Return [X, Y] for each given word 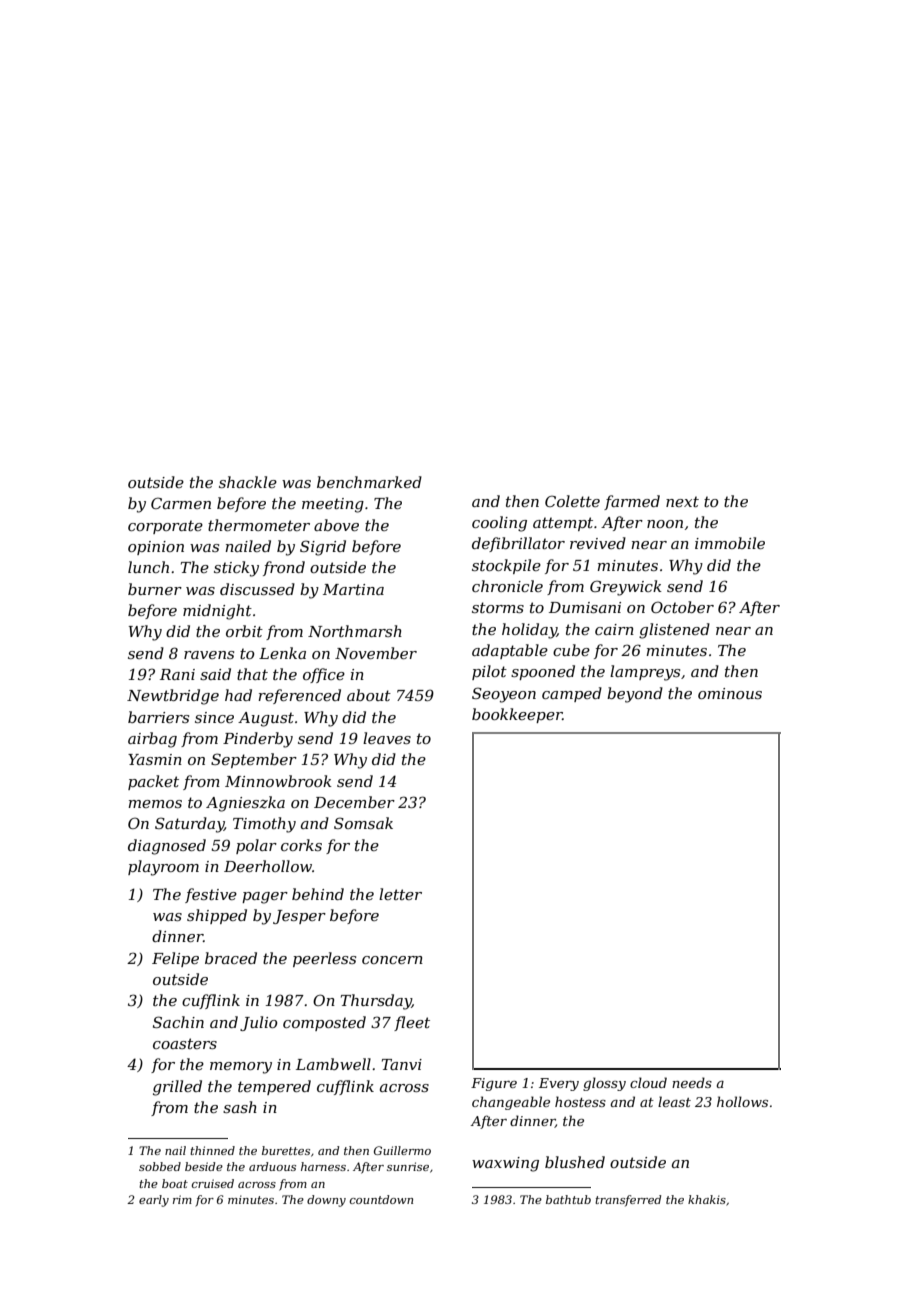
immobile [730, 543]
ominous [730, 693]
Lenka [282, 653]
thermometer [259, 525]
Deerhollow [268, 866]
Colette [572, 501]
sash [240, 1107]
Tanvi [402, 1064]
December [354, 802]
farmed [632, 502]
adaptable [510, 651]
